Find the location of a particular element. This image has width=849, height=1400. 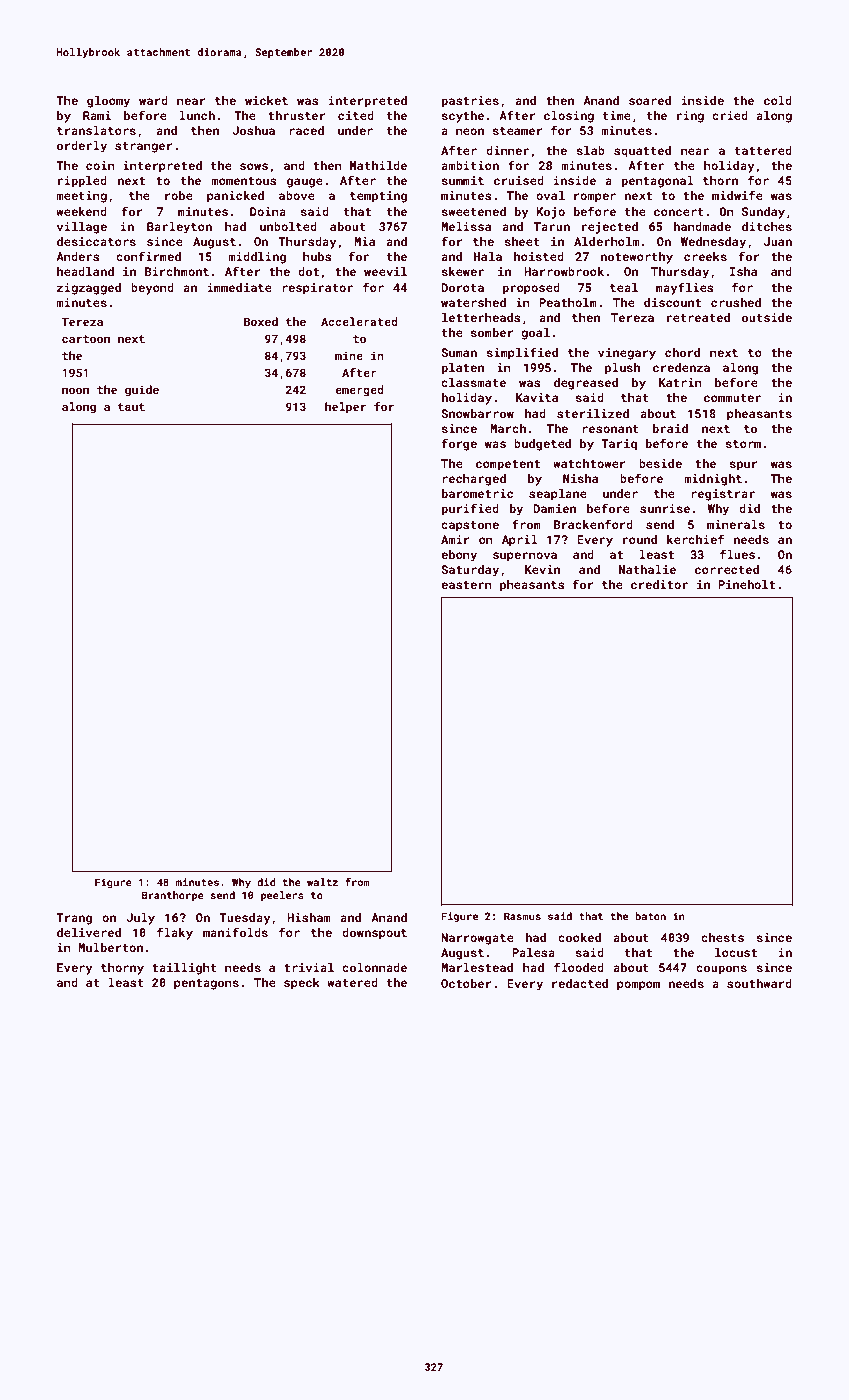

eastern is located at coordinates (466, 585).
